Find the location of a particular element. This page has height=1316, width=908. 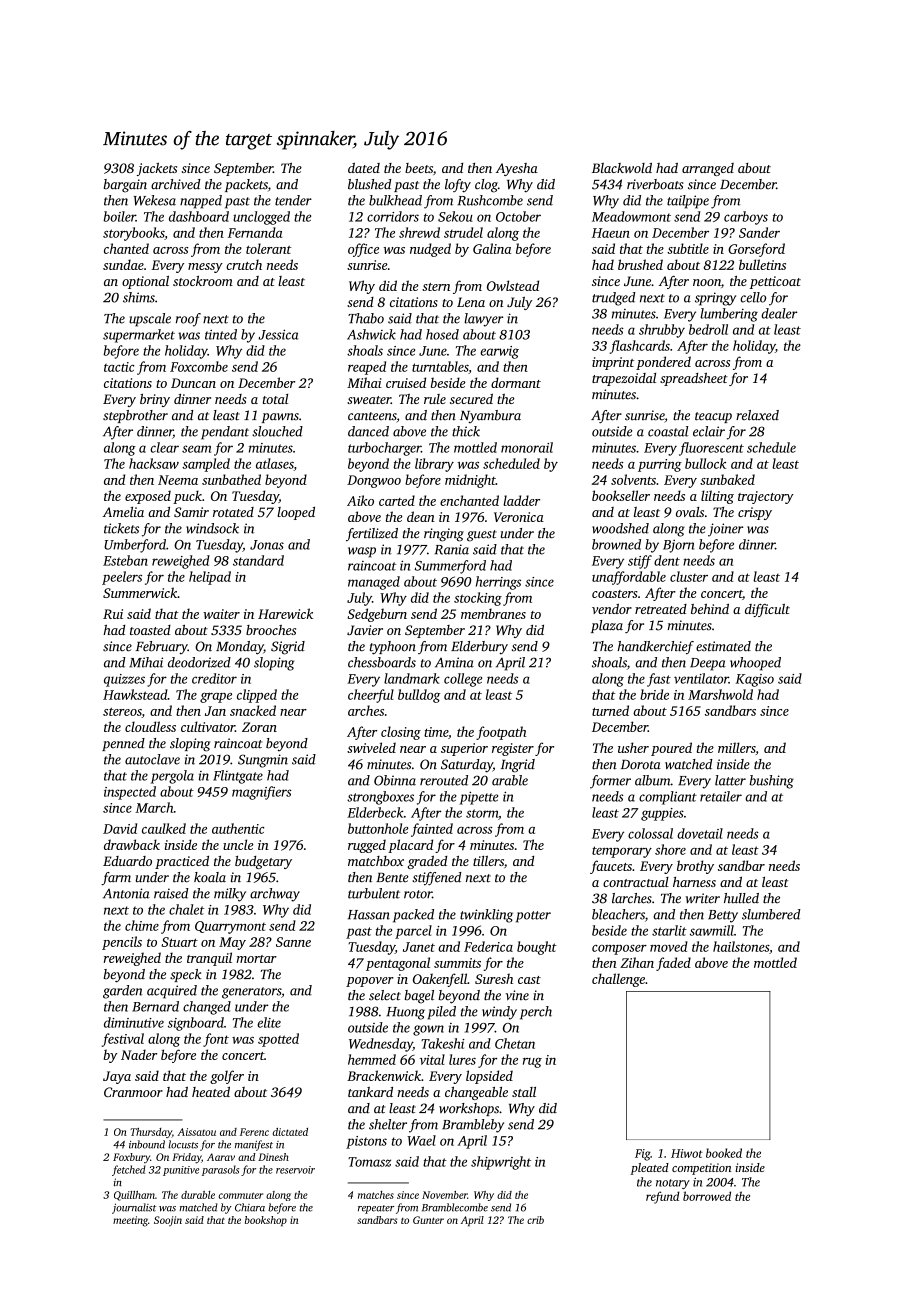

moved is located at coordinates (669, 946).
